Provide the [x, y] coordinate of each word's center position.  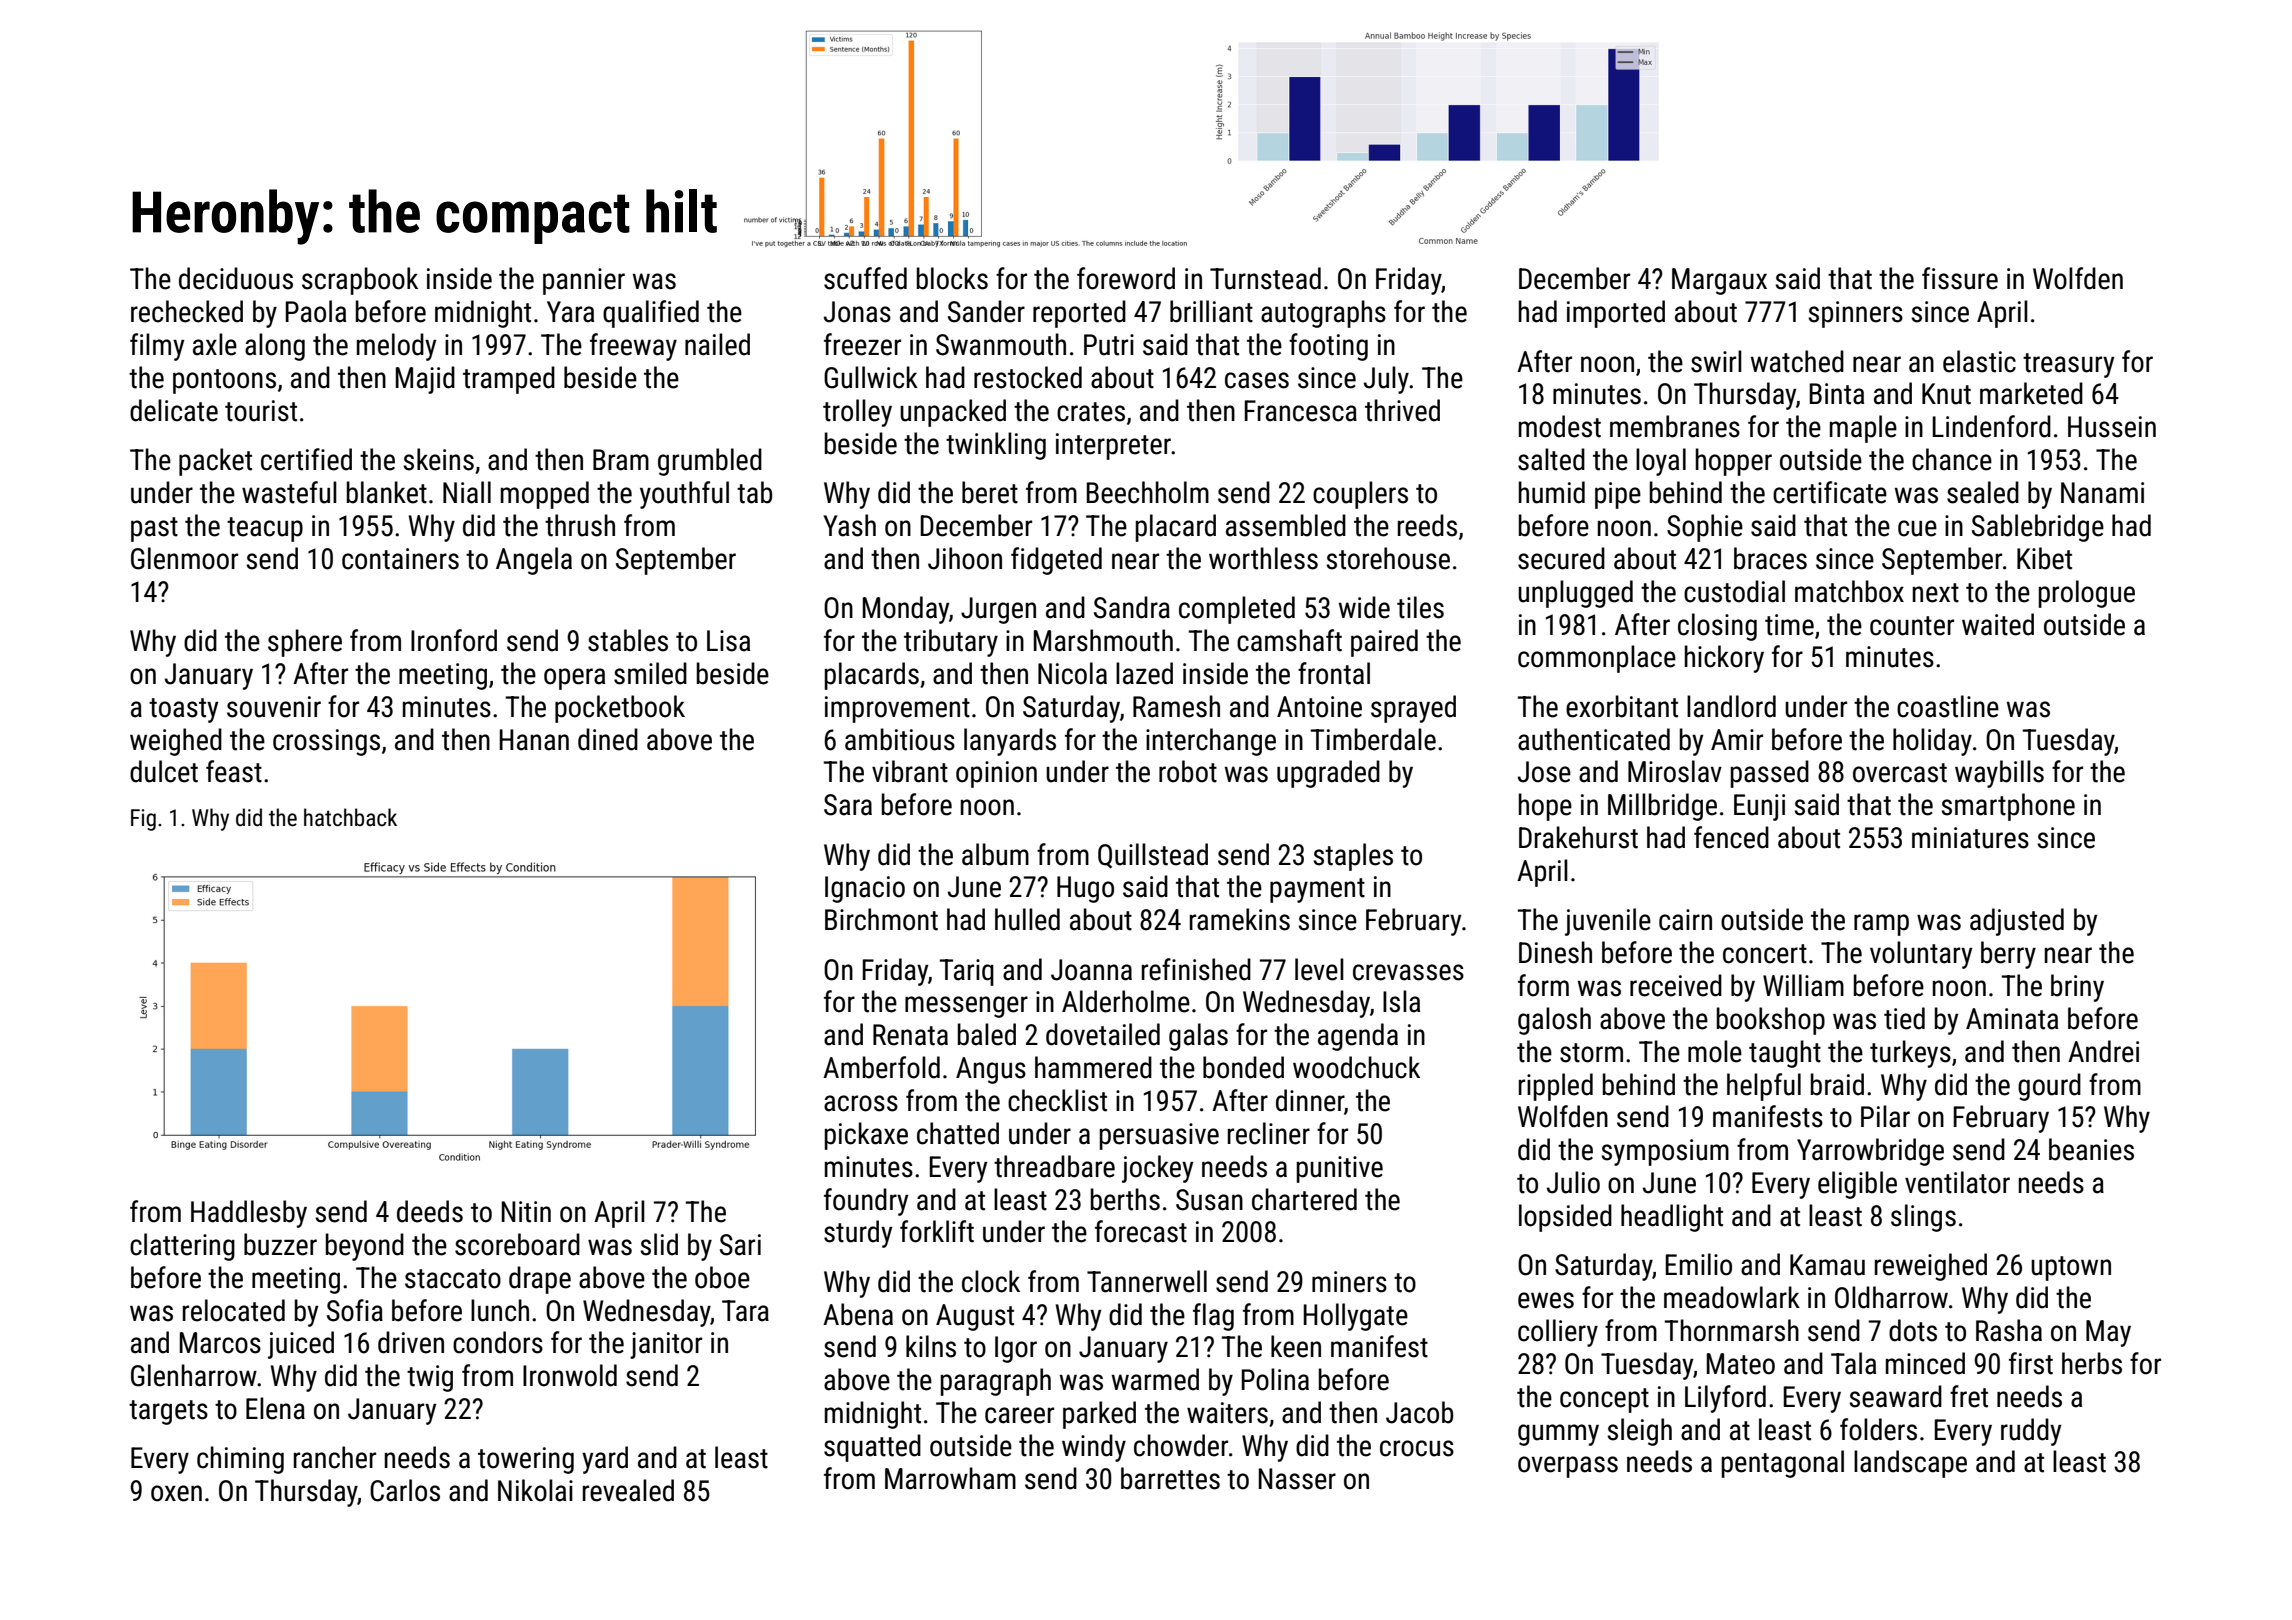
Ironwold [570, 1375]
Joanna [1091, 970]
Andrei [2103, 1051]
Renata [910, 1035]
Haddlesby [249, 1214]
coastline [1948, 706]
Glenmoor [184, 558]
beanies [2091, 1149]
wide [1364, 607]
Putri [1109, 345]
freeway [633, 347]
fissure [1960, 278]
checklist [1057, 1100]
